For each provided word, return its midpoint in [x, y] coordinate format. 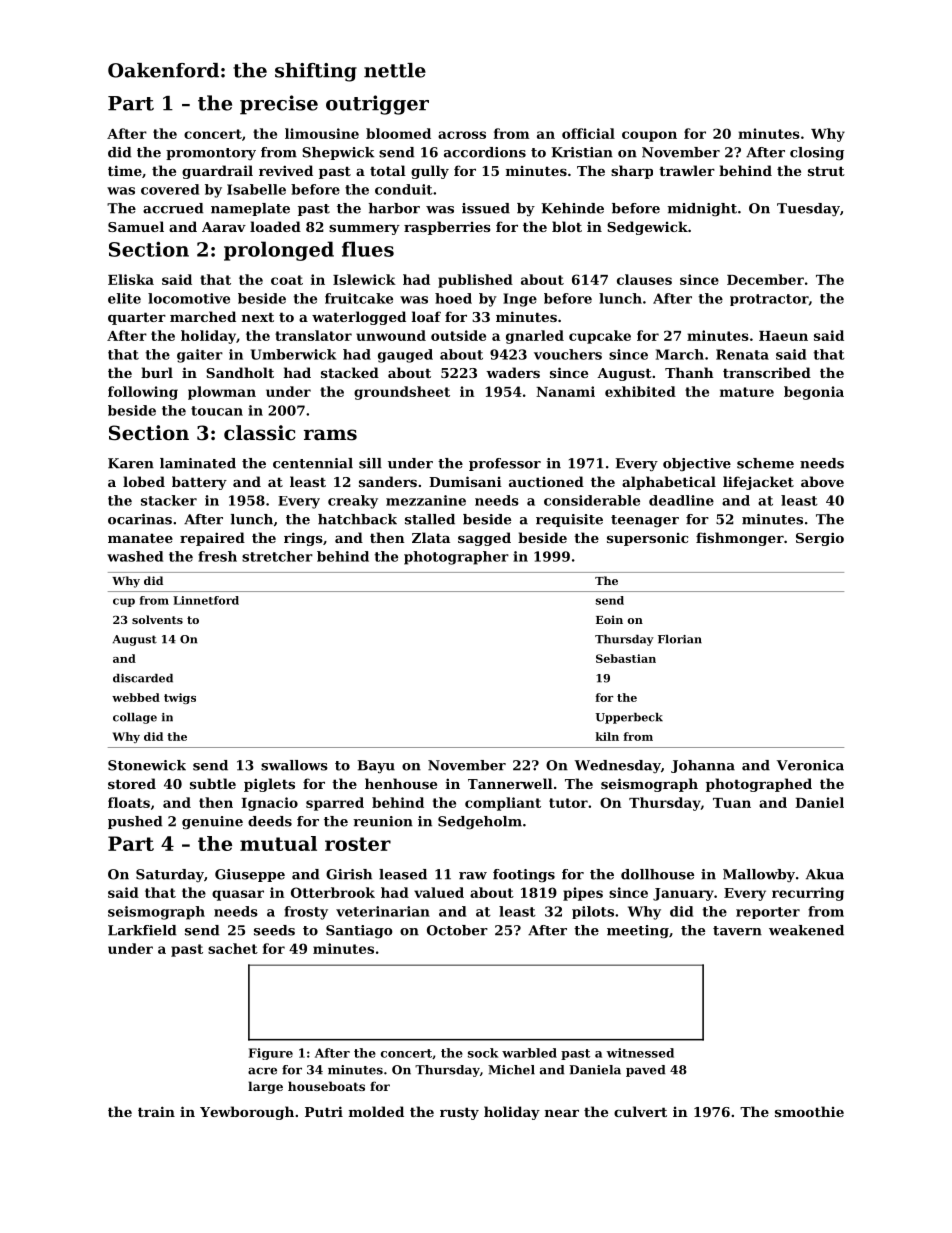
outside [458, 335]
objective [697, 464]
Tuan [732, 803]
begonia [814, 393]
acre [262, 1071]
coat [287, 280]
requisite [569, 520]
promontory [211, 154]
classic [259, 433]
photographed [759, 785]
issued [486, 208]
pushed [135, 822]
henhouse [401, 783]
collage [135, 718]
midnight [702, 210]
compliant [503, 804]
